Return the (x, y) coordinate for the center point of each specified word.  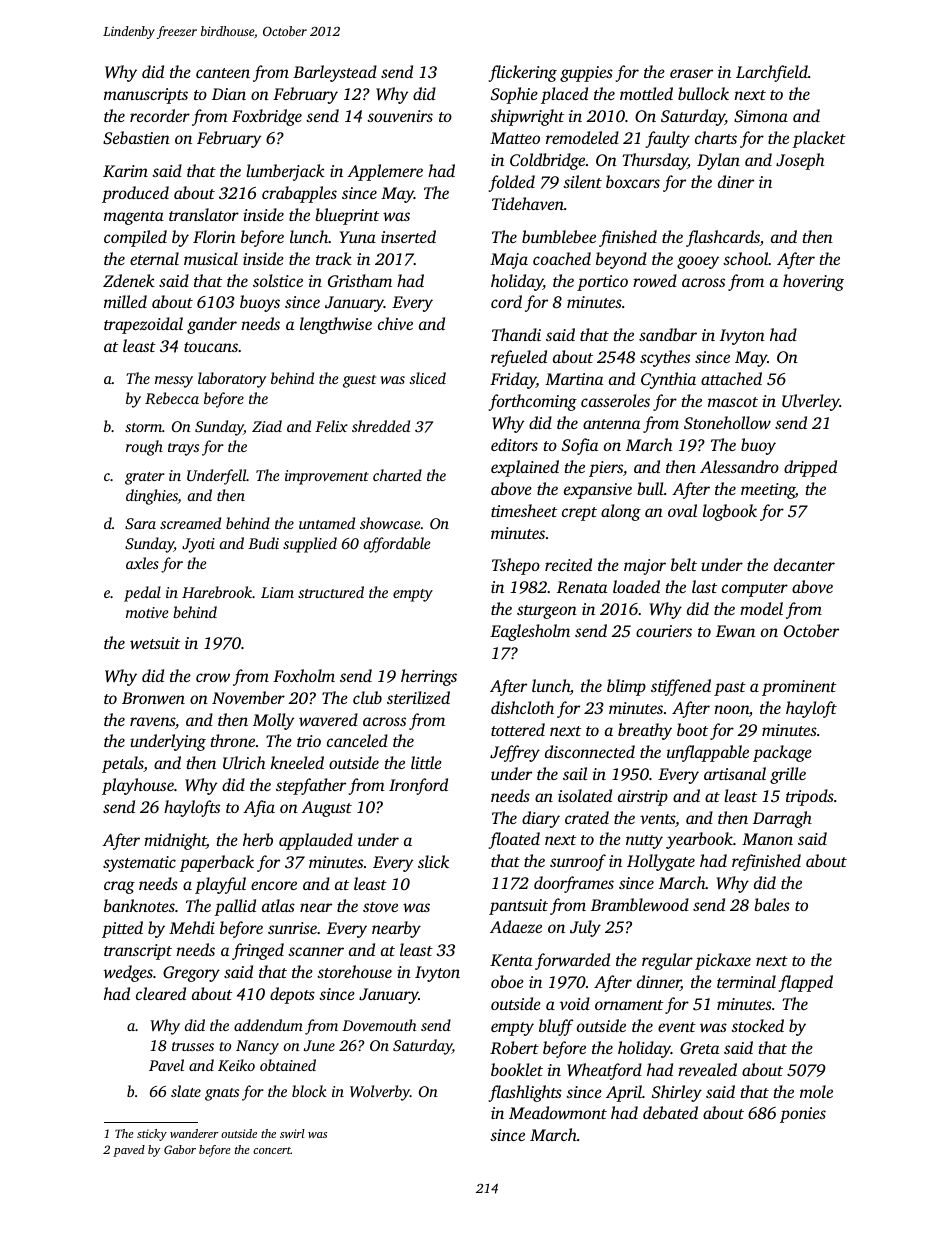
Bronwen (153, 698)
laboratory (232, 380)
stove (380, 907)
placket (819, 139)
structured (331, 592)
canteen (223, 73)
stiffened (681, 687)
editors (514, 444)
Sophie (514, 95)
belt (684, 564)
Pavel (166, 1065)
